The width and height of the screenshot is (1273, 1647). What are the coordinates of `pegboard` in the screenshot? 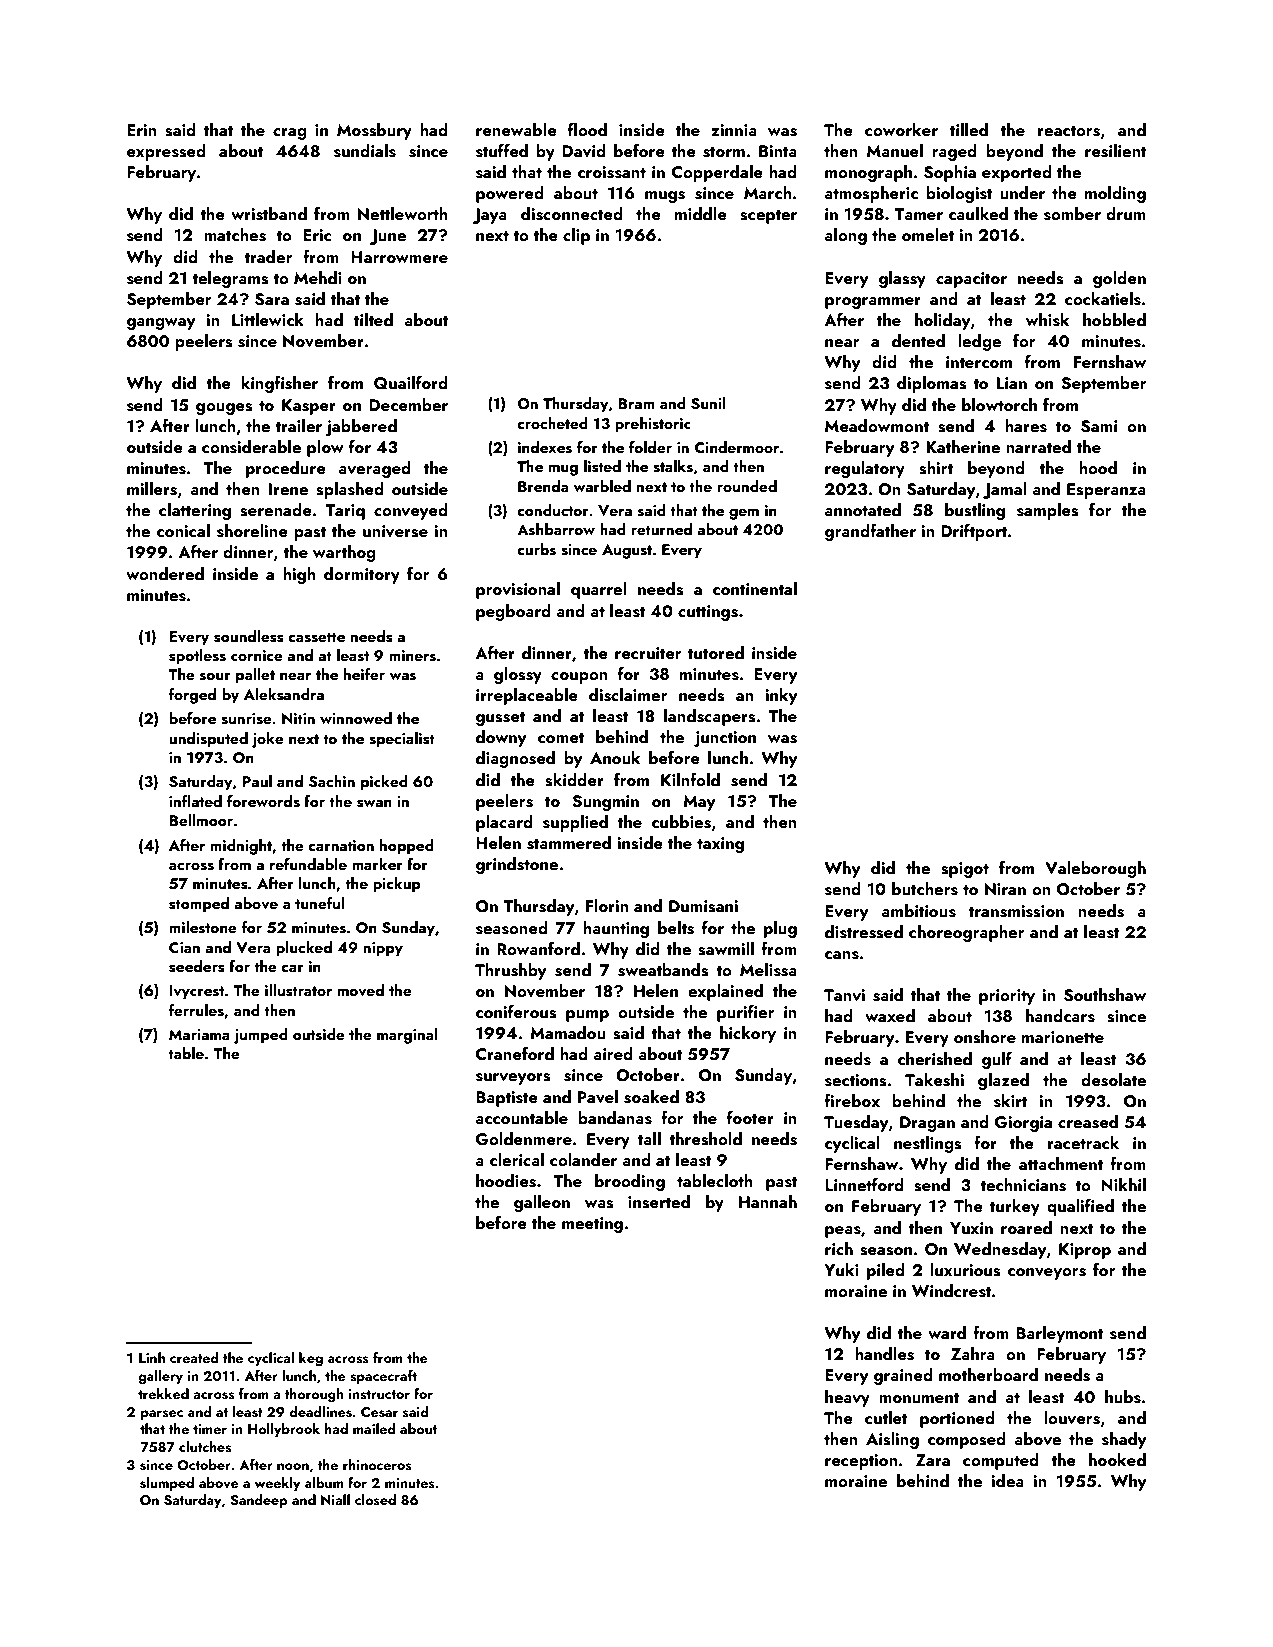 It's located at (513, 612).
